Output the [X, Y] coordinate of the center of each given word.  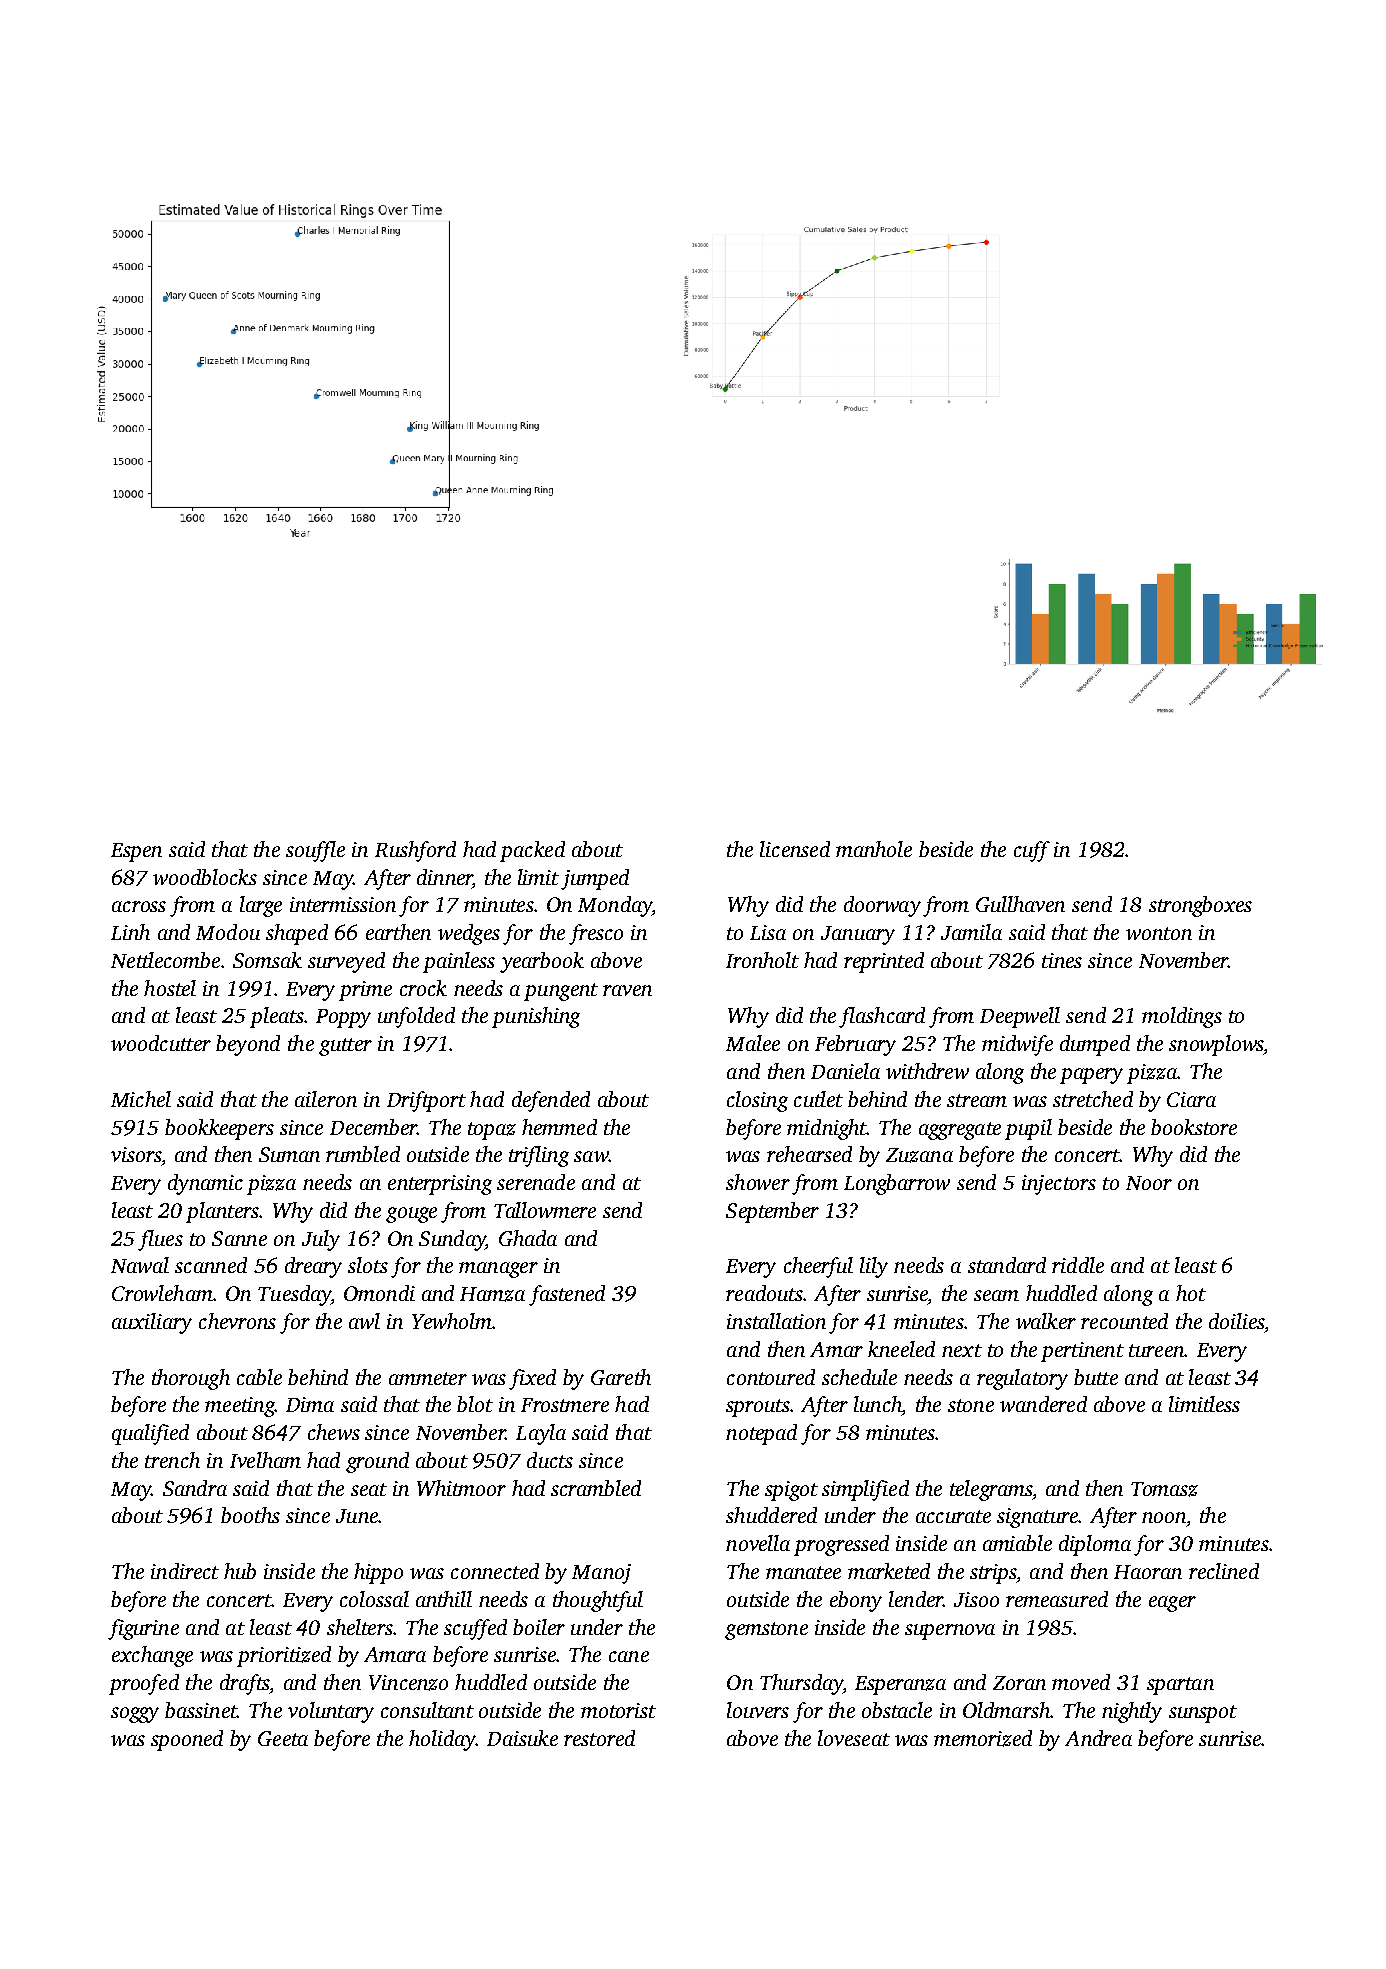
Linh [130, 932]
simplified [865, 1490]
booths [250, 1515]
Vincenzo [408, 1683]
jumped [595, 879]
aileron [326, 1099]
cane [629, 1656]
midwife [1017, 1045]
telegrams [991, 1490]
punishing [536, 1017]
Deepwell [1020, 1017]
